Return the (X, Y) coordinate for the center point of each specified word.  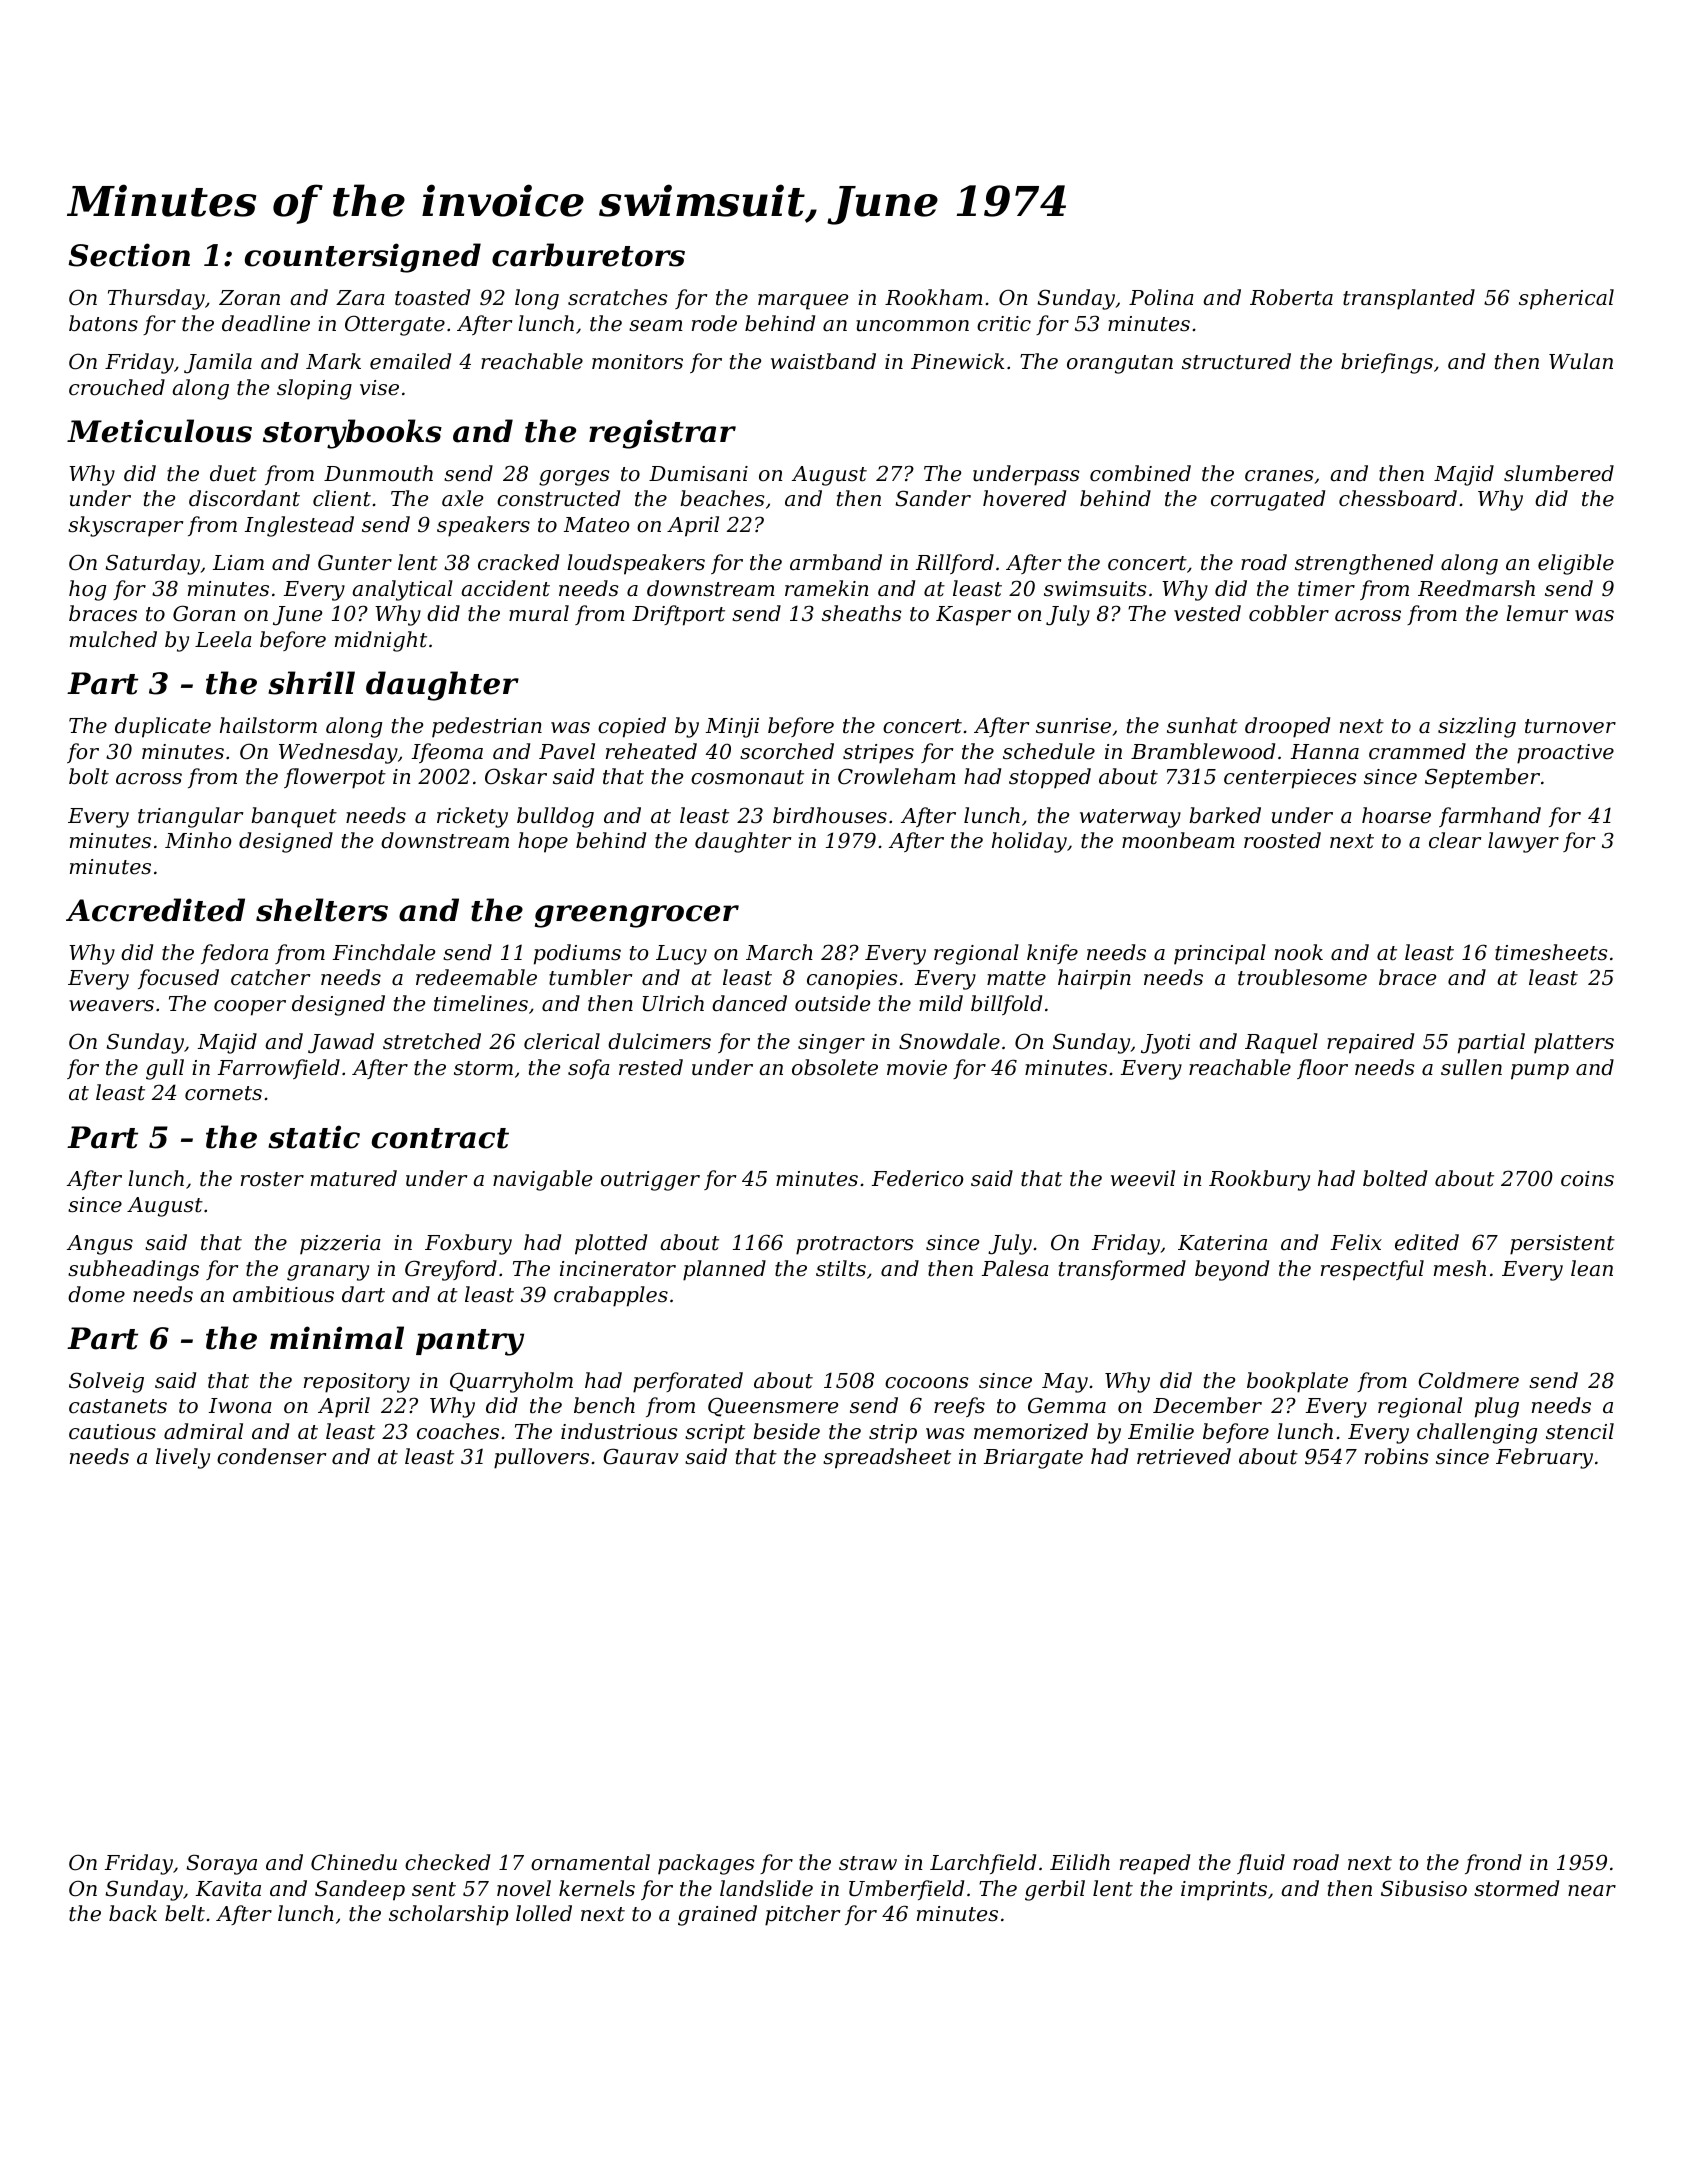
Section (129, 255)
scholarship (448, 1915)
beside (786, 1431)
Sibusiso (1424, 1888)
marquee (803, 302)
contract (440, 1138)
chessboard (1398, 498)
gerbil (1055, 1890)
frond (1493, 1864)
